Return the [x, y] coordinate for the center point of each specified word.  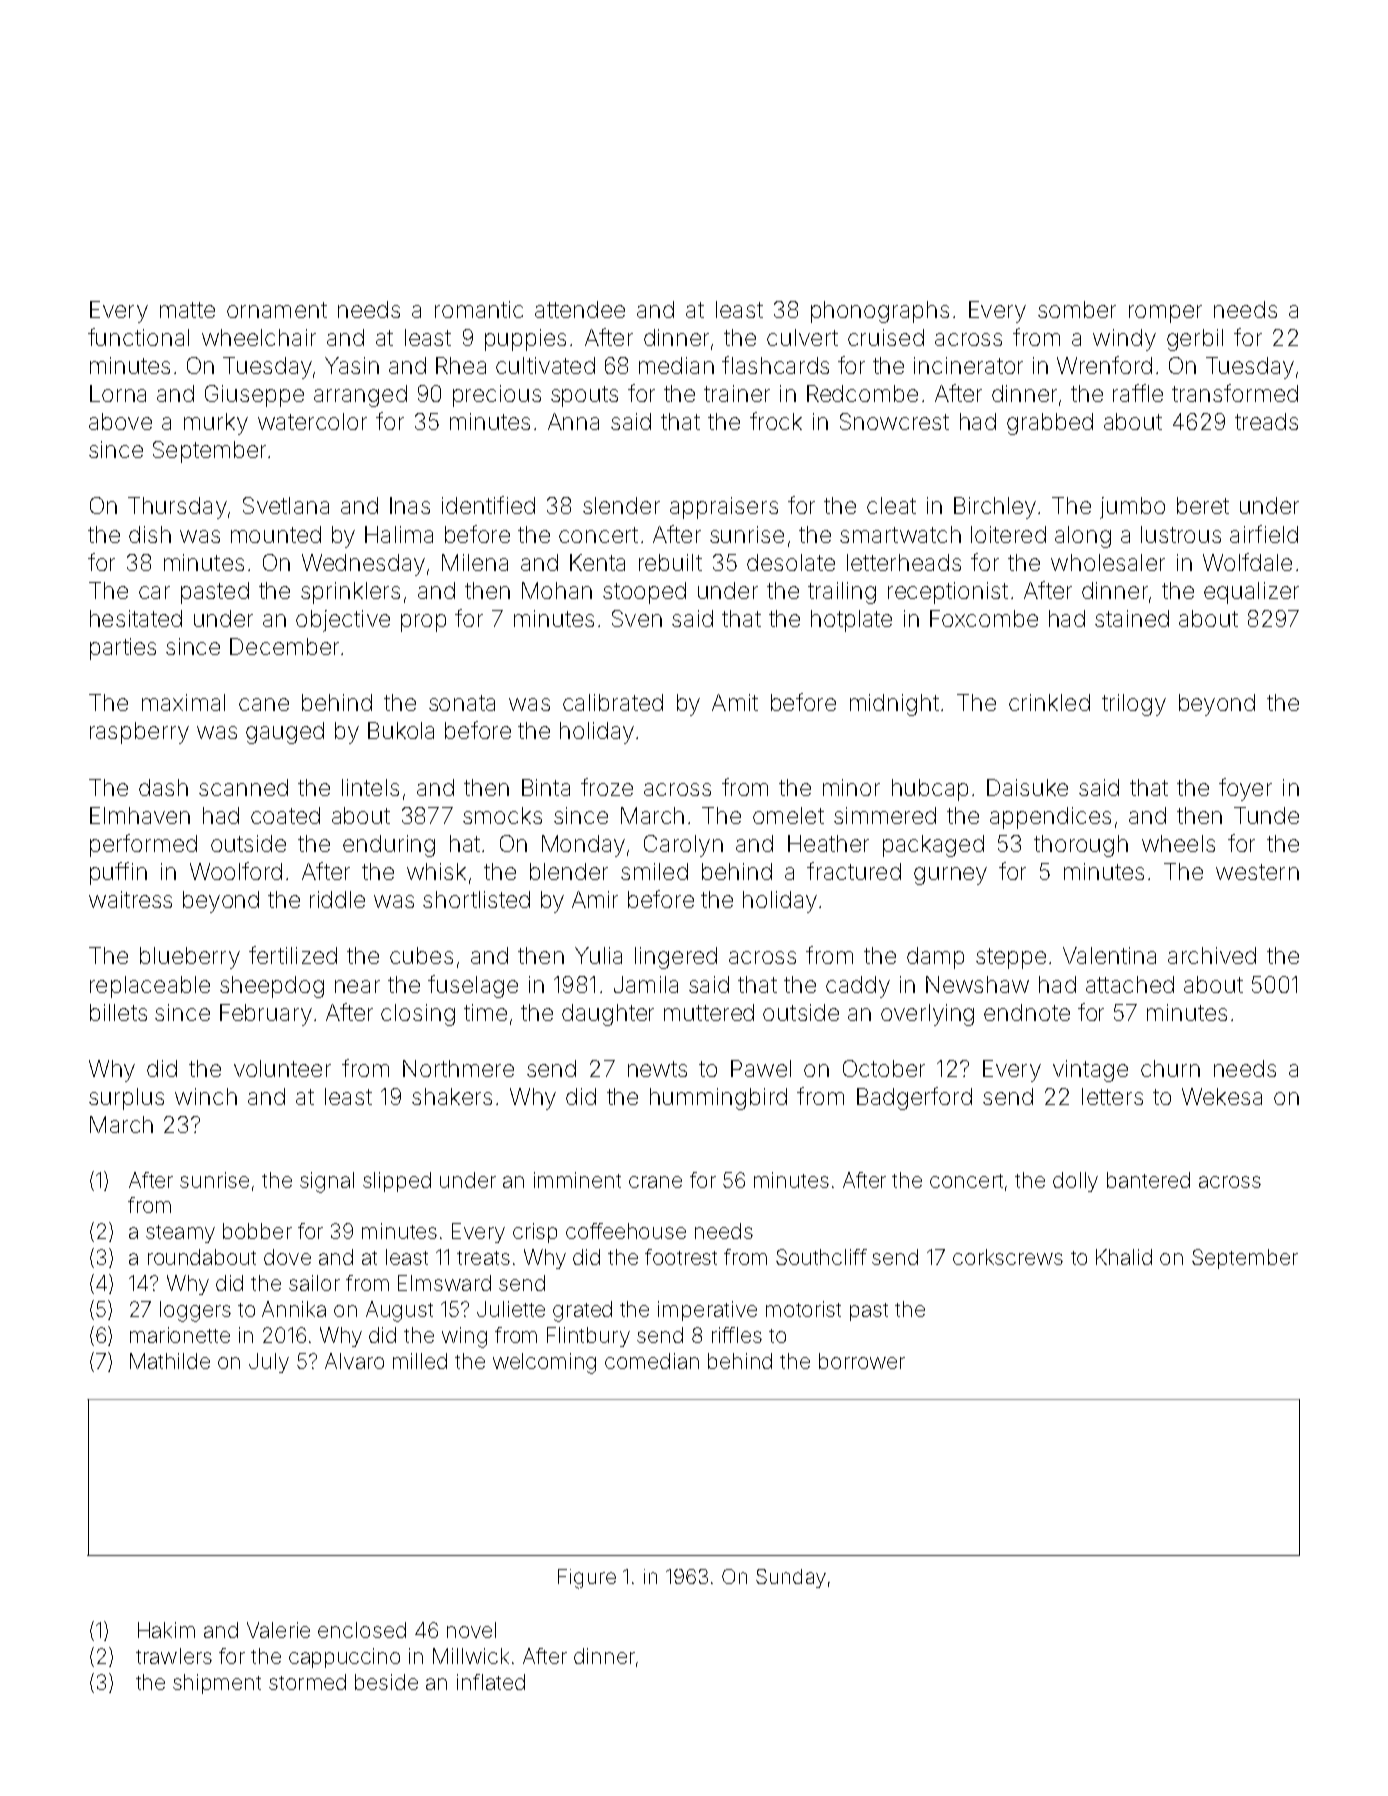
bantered [1148, 1180]
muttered [709, 1012]
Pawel [761, 1068]
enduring [389, 846]
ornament [277, 310]
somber [1077, 309]
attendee [580, 309]
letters [1112, 1096]
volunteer [282, 1068]
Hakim [166, 1630]
